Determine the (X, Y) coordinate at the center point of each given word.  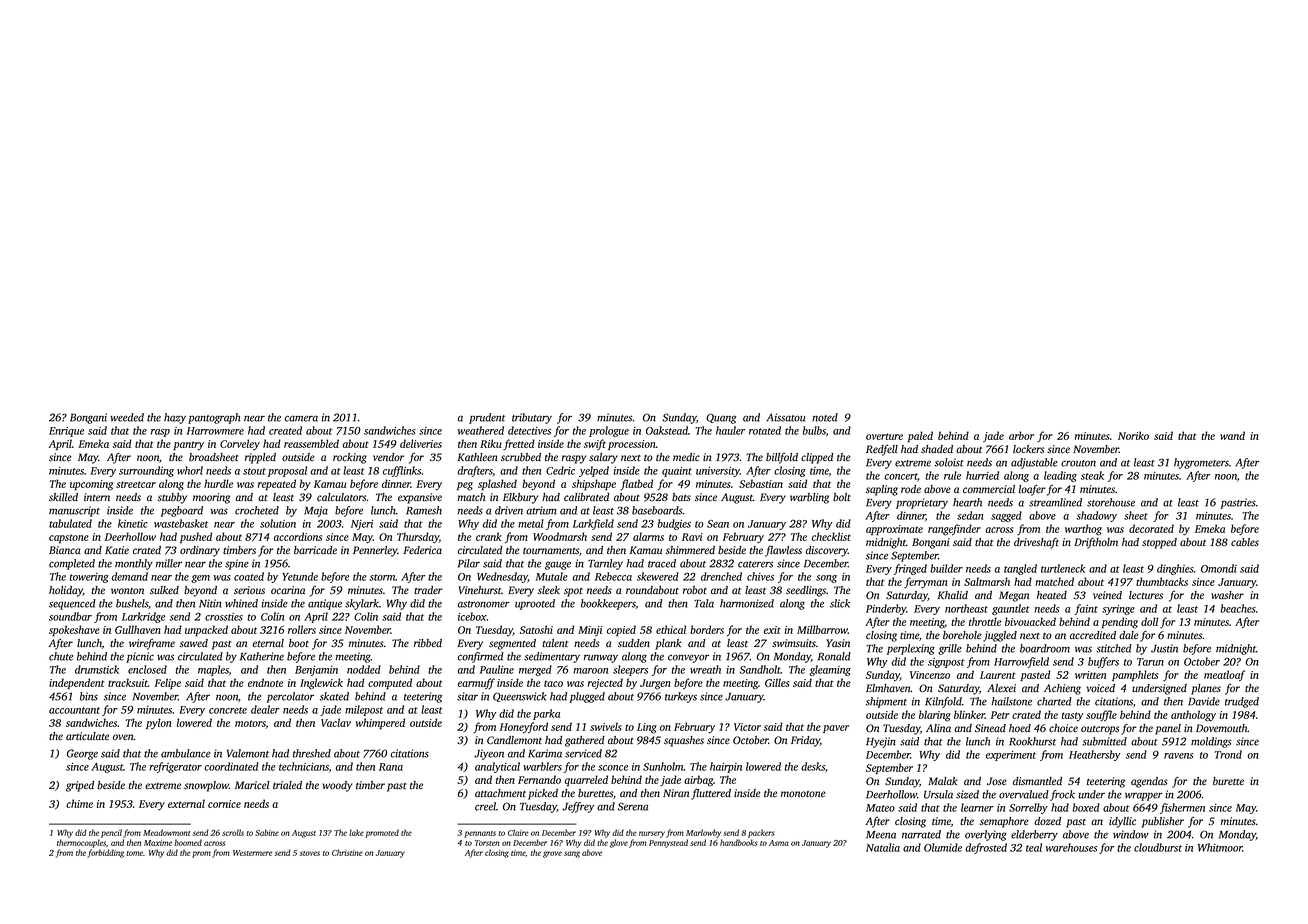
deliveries (421, 443)
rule (952, 475)
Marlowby (703, 833)
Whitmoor (1220, 847)
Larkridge (143, 617)
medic (686, 457)
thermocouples (81, 843)
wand (1232, 435)
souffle (1101, 715)
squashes (684, 741)
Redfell (882, 450)
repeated (277, 484)
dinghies (1175, 569)
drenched (721, 576)
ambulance (185, 753)
